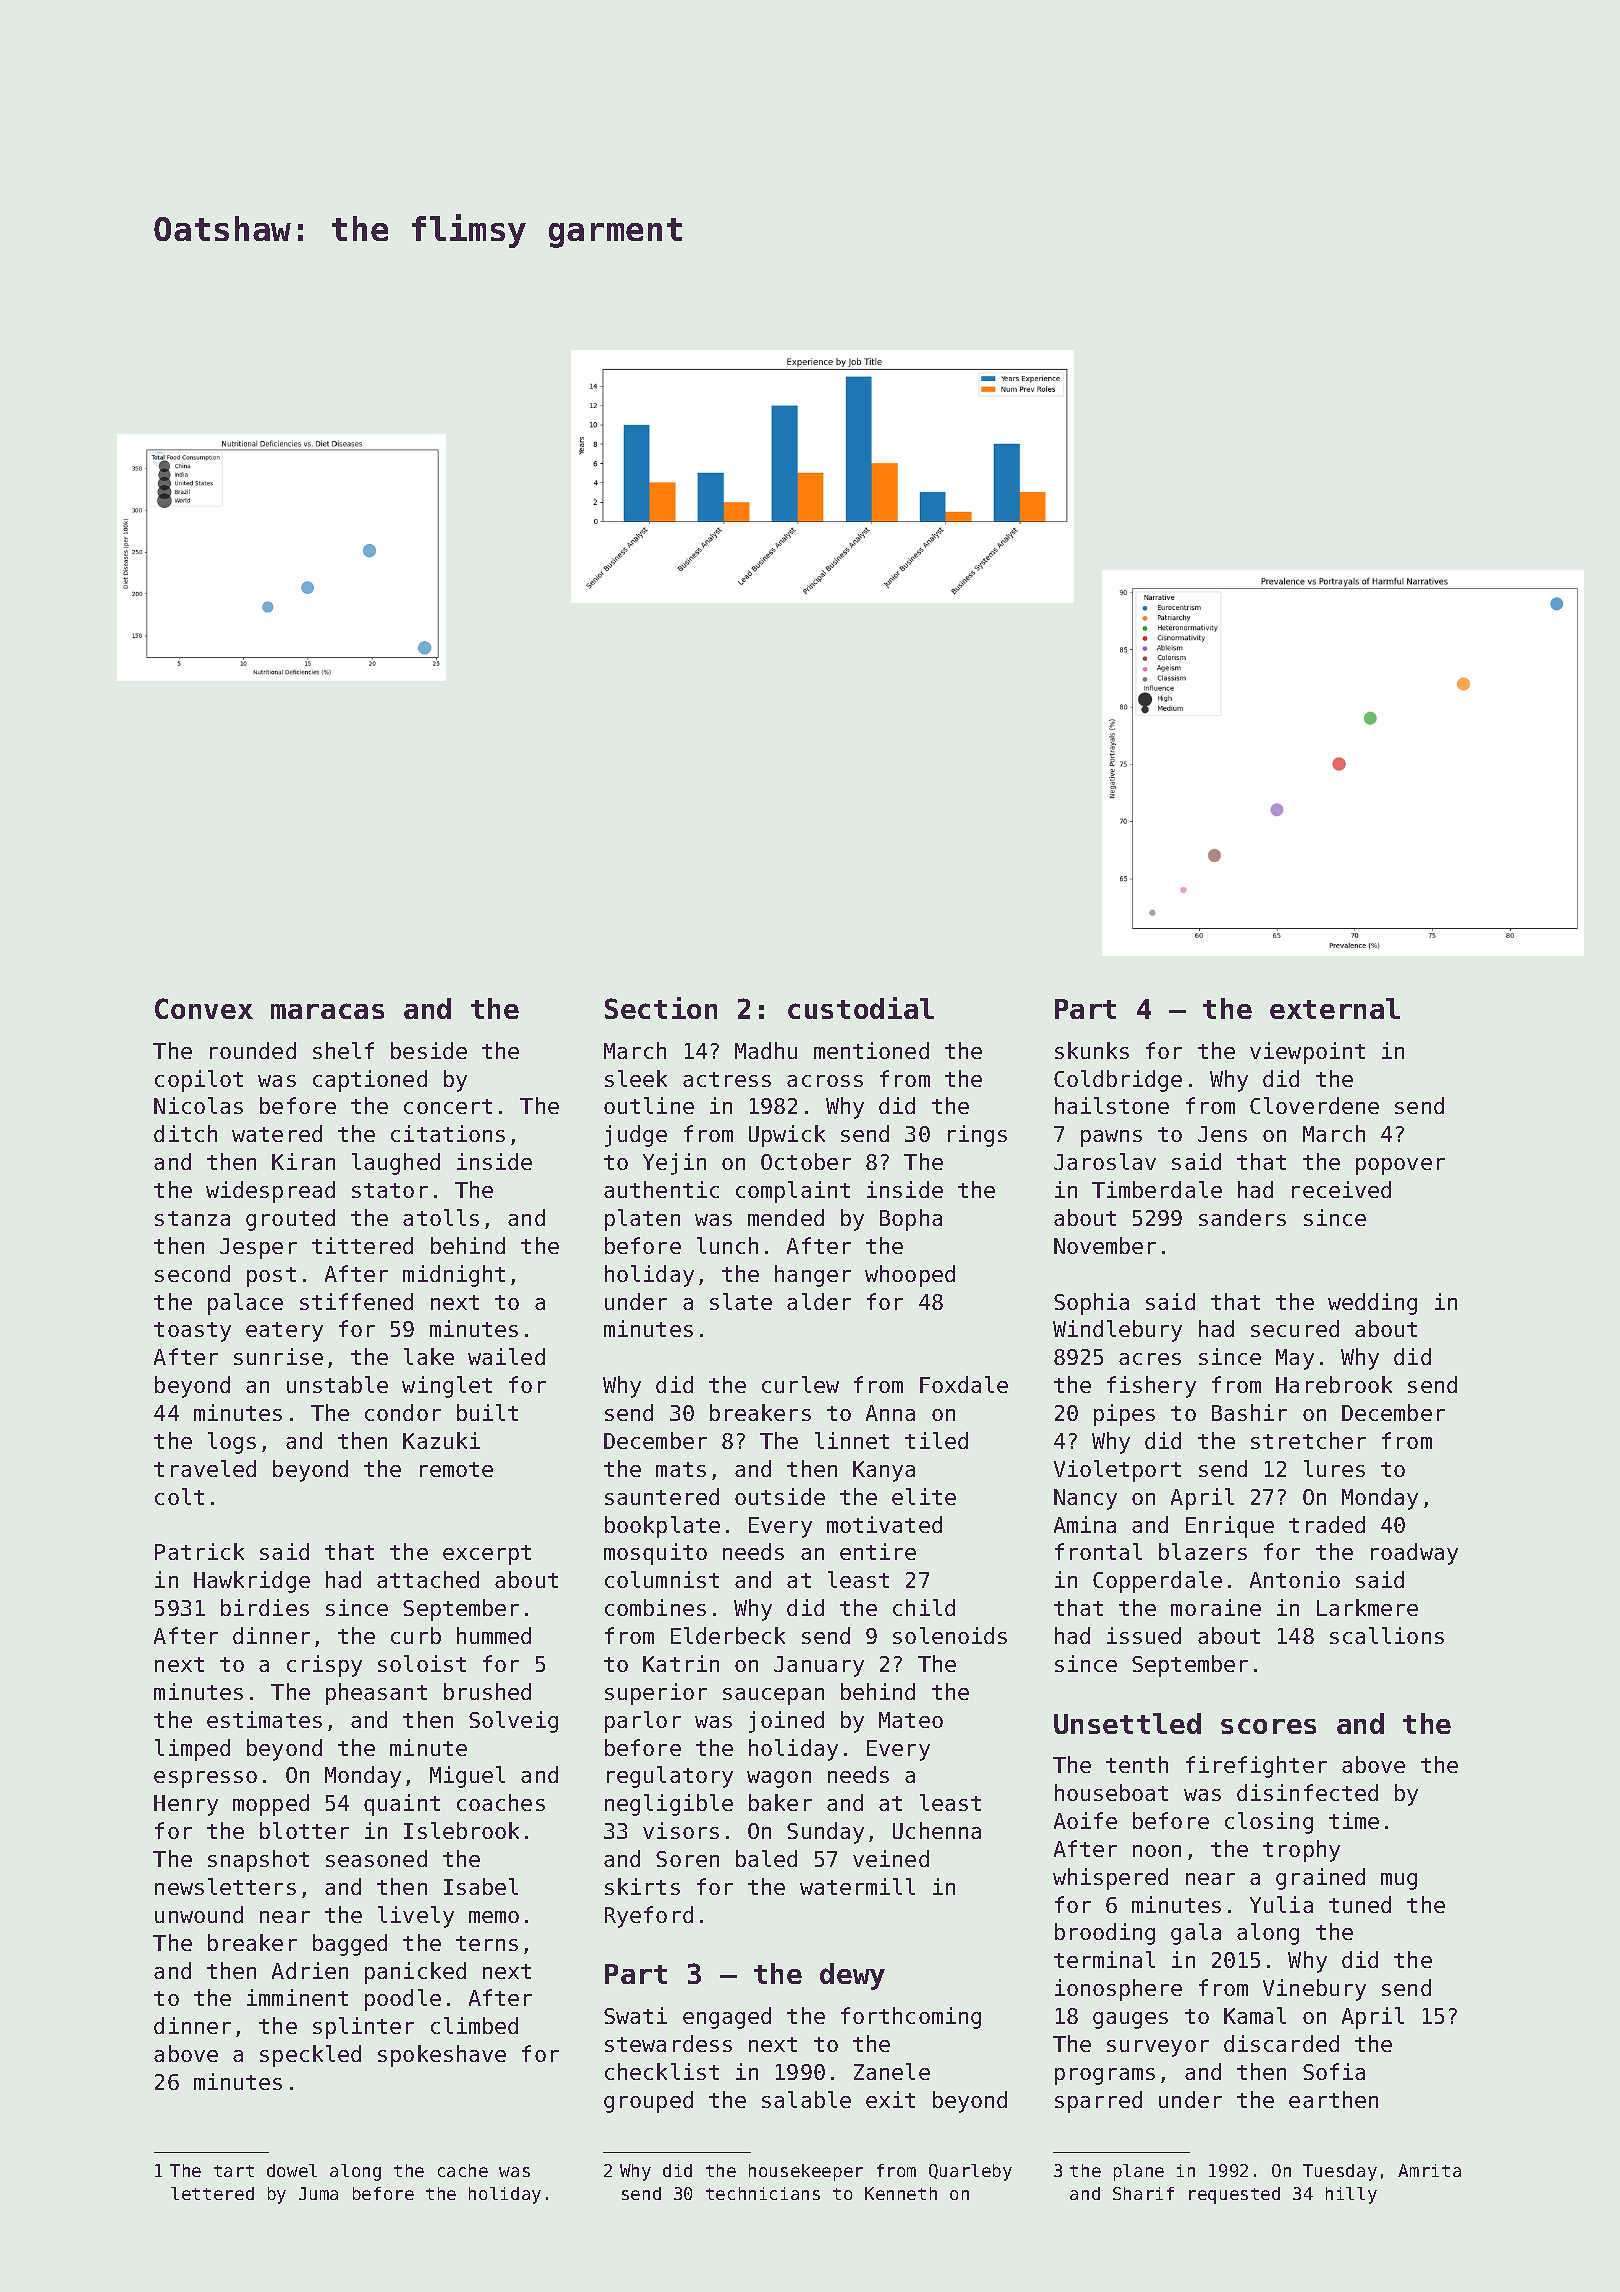  I want to click on roadway, so click(1414, 1554).
